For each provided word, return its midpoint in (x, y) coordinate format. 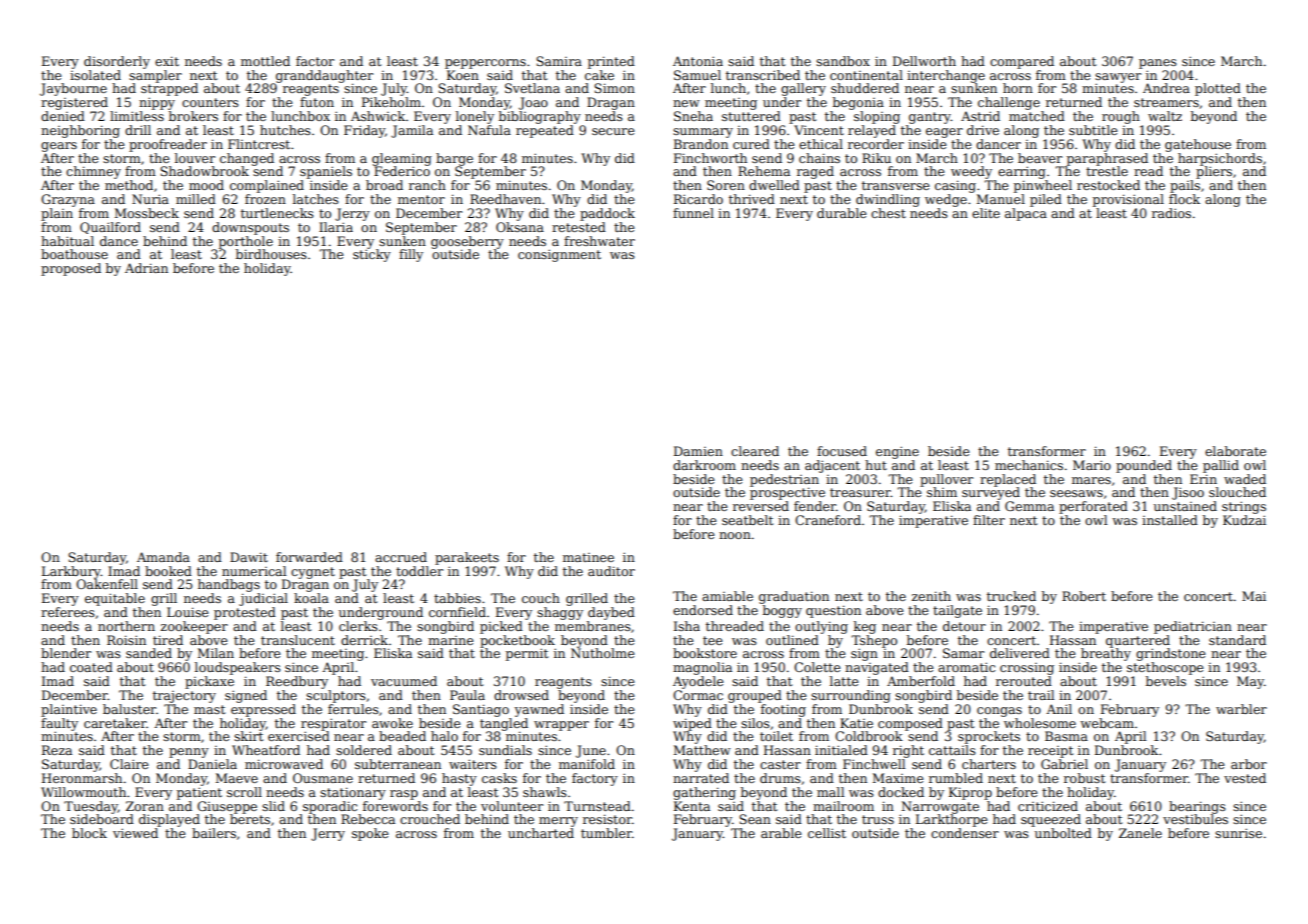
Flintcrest (259, 144)
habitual (67, 241)
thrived (752, 199)
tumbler (606, 833)
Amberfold (921, 681)
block (89, 833)
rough (1121, 117)
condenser (965, 833)
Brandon (701, 144)
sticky (372, 255)
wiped (692, 724)
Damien (698, 451)
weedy (971, 172)
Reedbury (297, 682)
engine (897, 452)
